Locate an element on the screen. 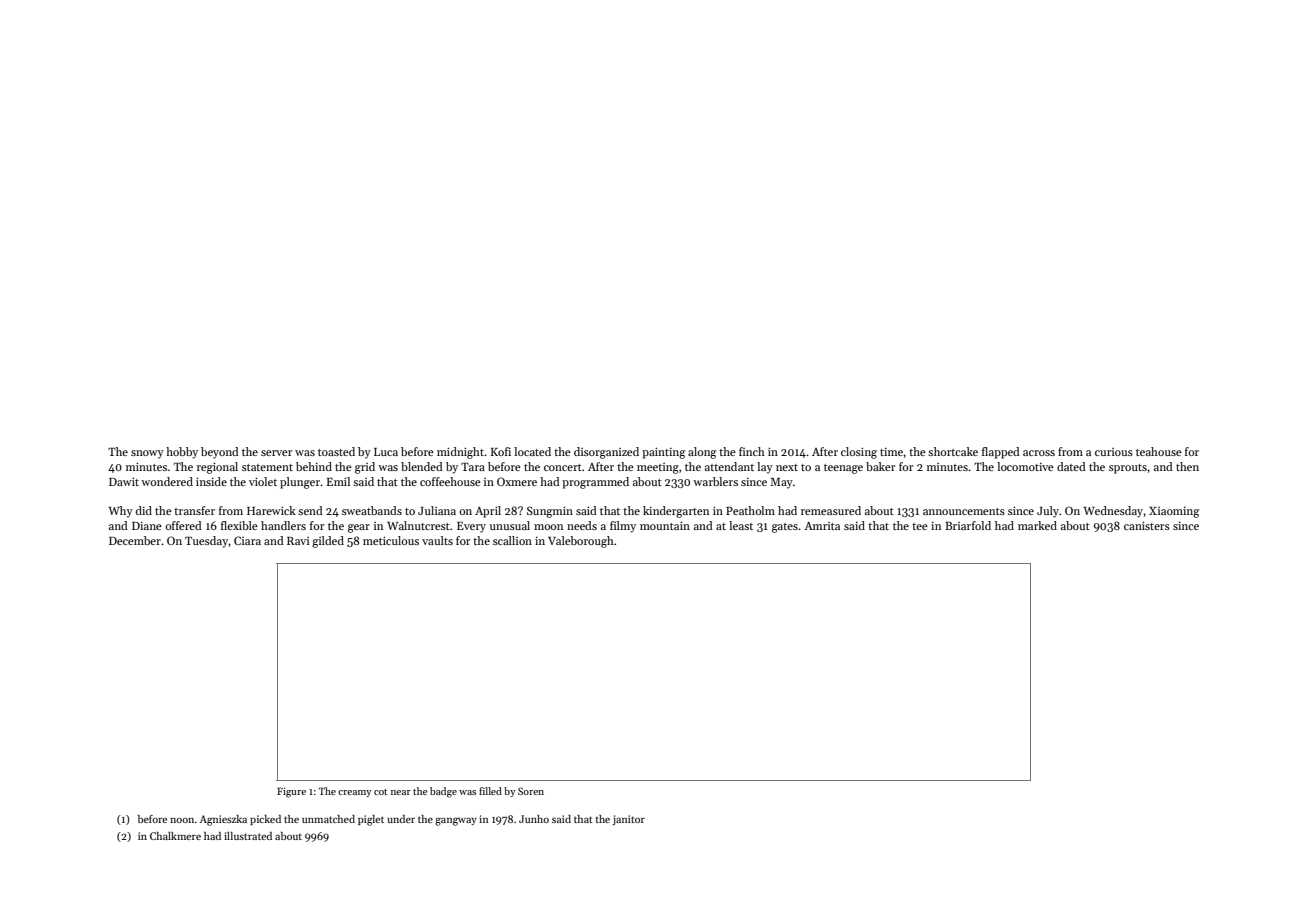 Image resolution: width=1308 pixels, height=924 pixels. snowy is located at coordinates (147, 454).
